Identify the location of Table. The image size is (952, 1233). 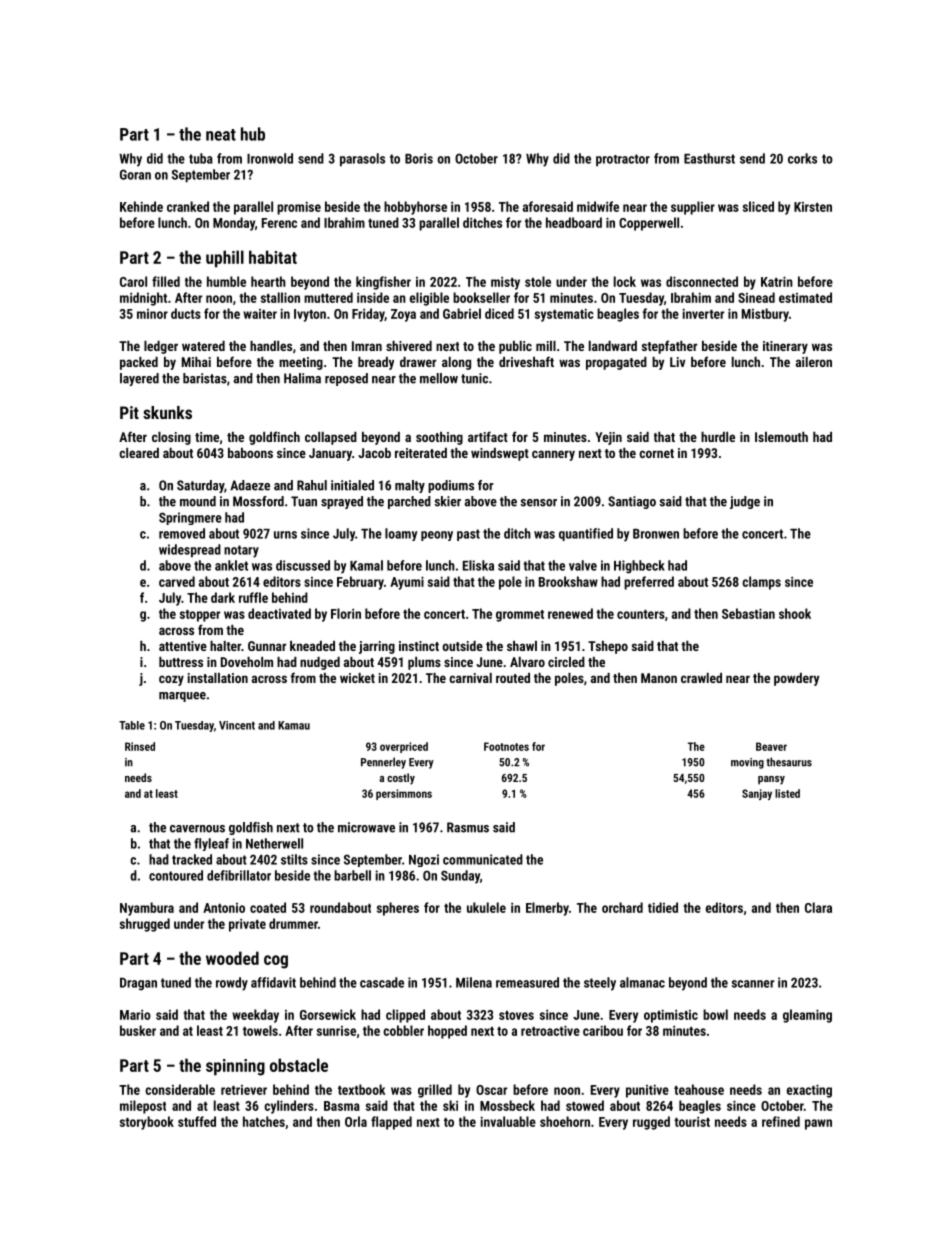
(132, 725).
